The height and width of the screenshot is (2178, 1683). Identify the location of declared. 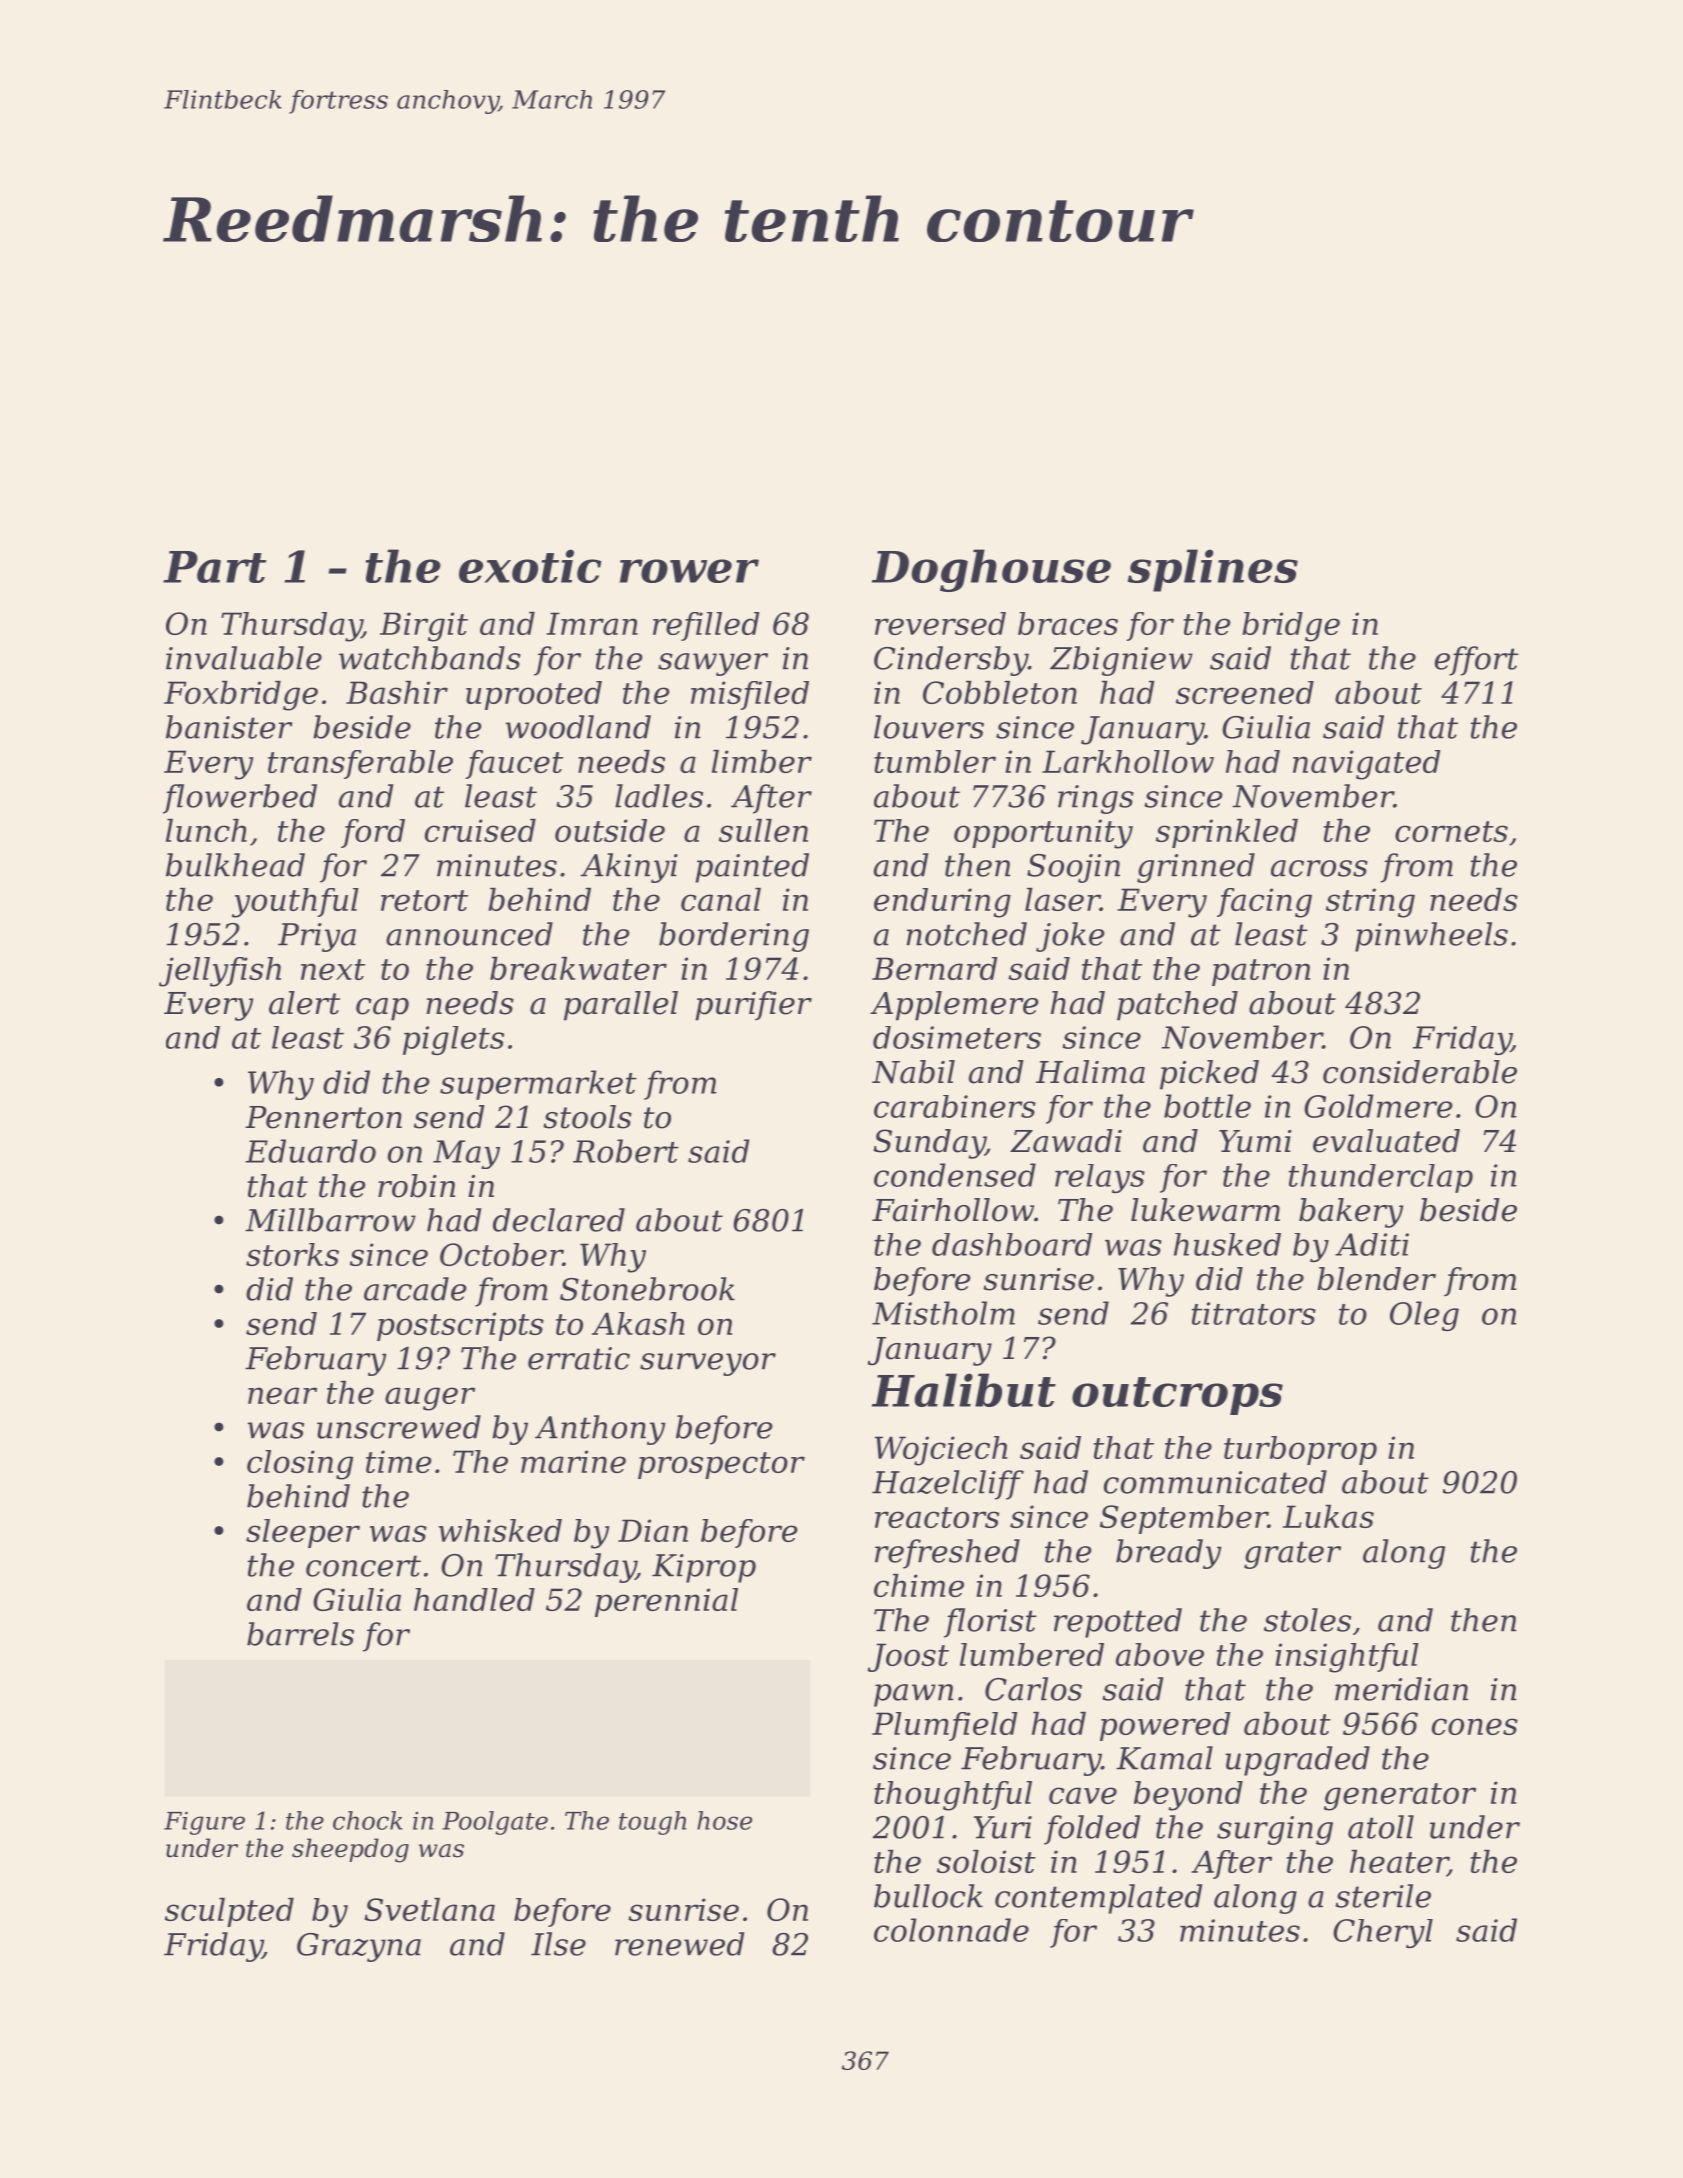
(559, 1220).
